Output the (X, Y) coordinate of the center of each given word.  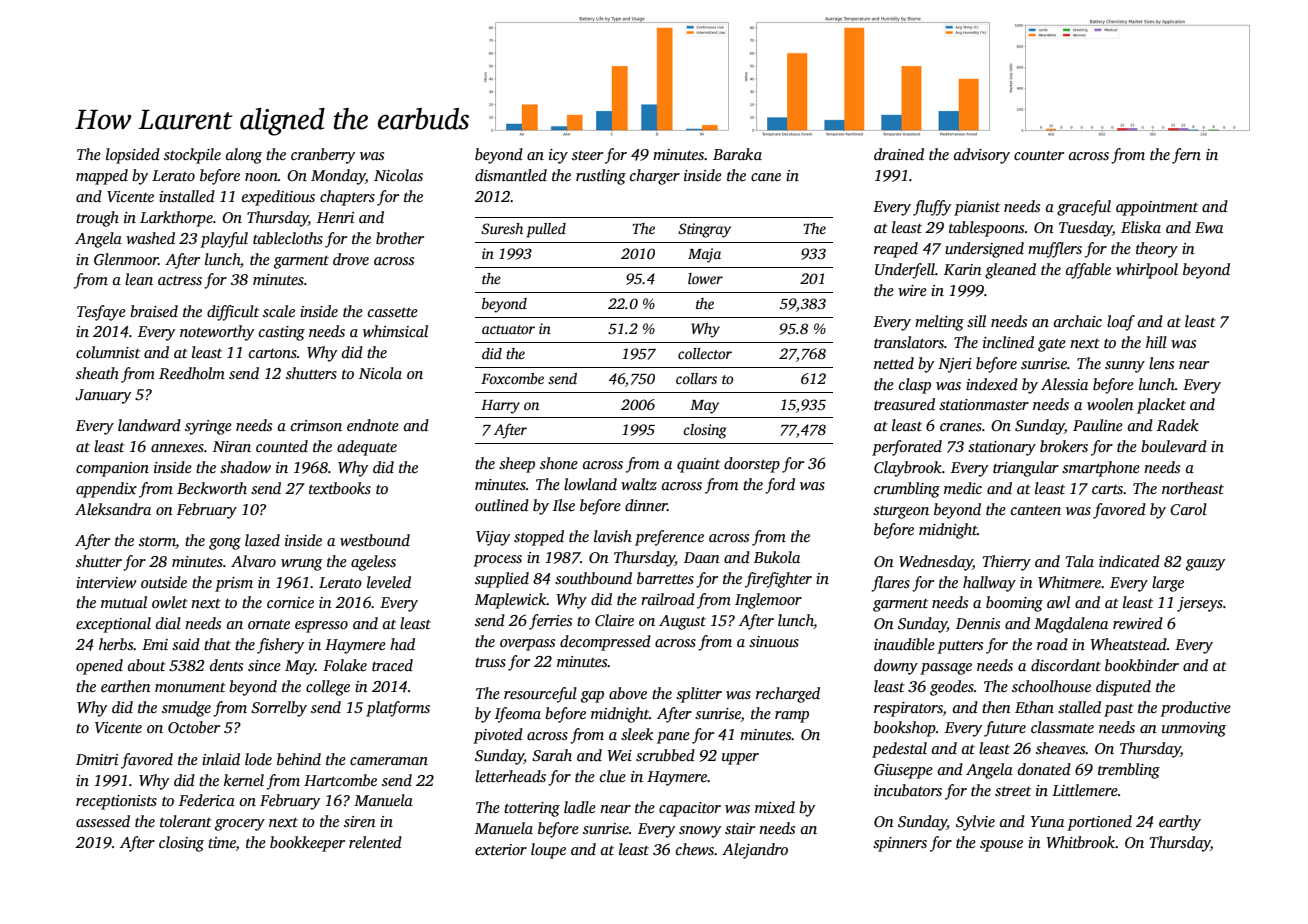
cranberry (323, 156)
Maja (704, 255)
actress (180, 281)
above (628, 693)
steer (587, 155)
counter (1039, 155)
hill (1156, 342)
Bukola (777, 557)
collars (696, 378)
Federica (207, 800)
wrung (302, 565)
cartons (273, 353)
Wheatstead (1128, 644)
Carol (1188, 509)
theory (1157, 250)
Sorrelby (279, 709)
